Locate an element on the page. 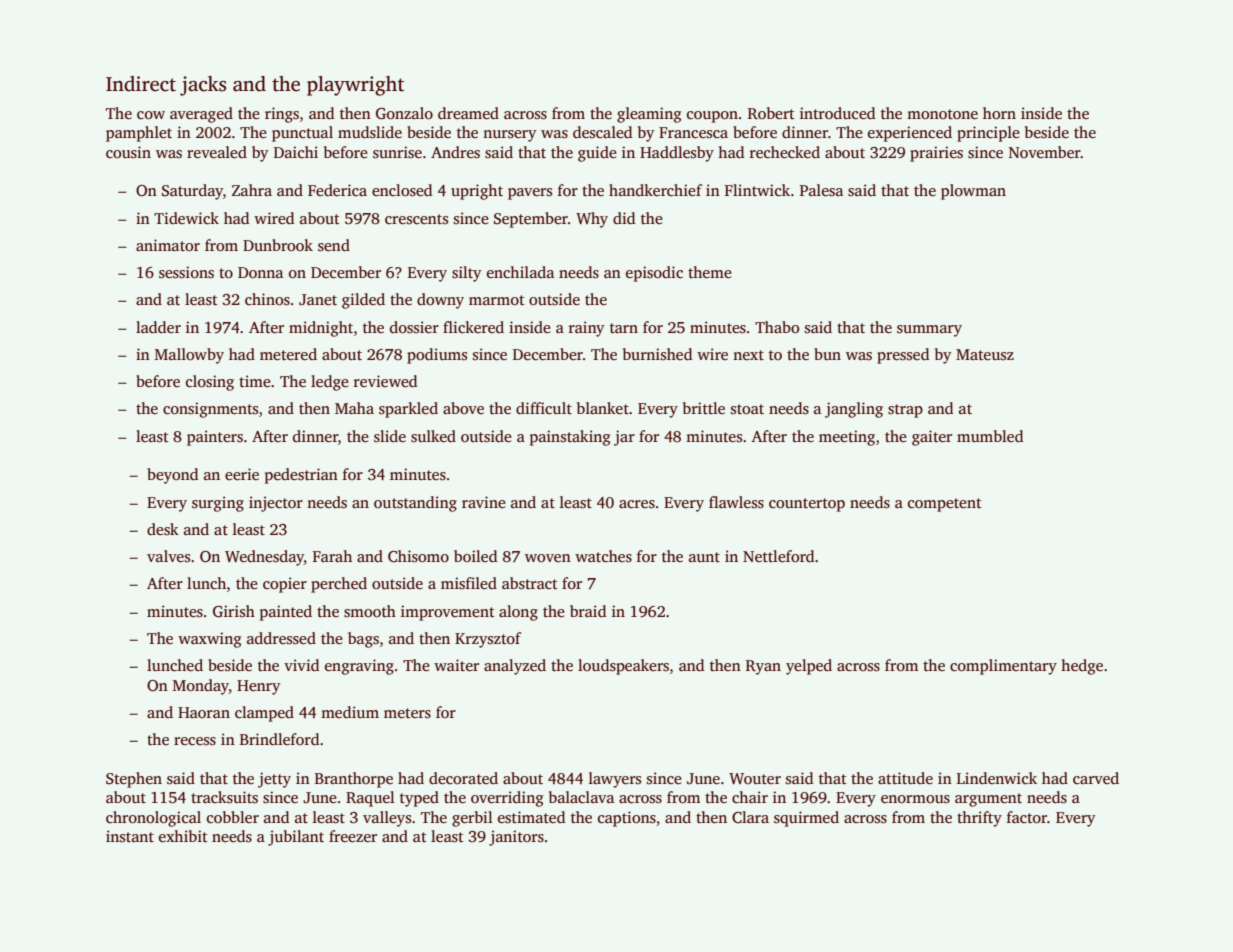 The image size is (1233, 952). Krzysztof is located at coordinates (488, 640).
